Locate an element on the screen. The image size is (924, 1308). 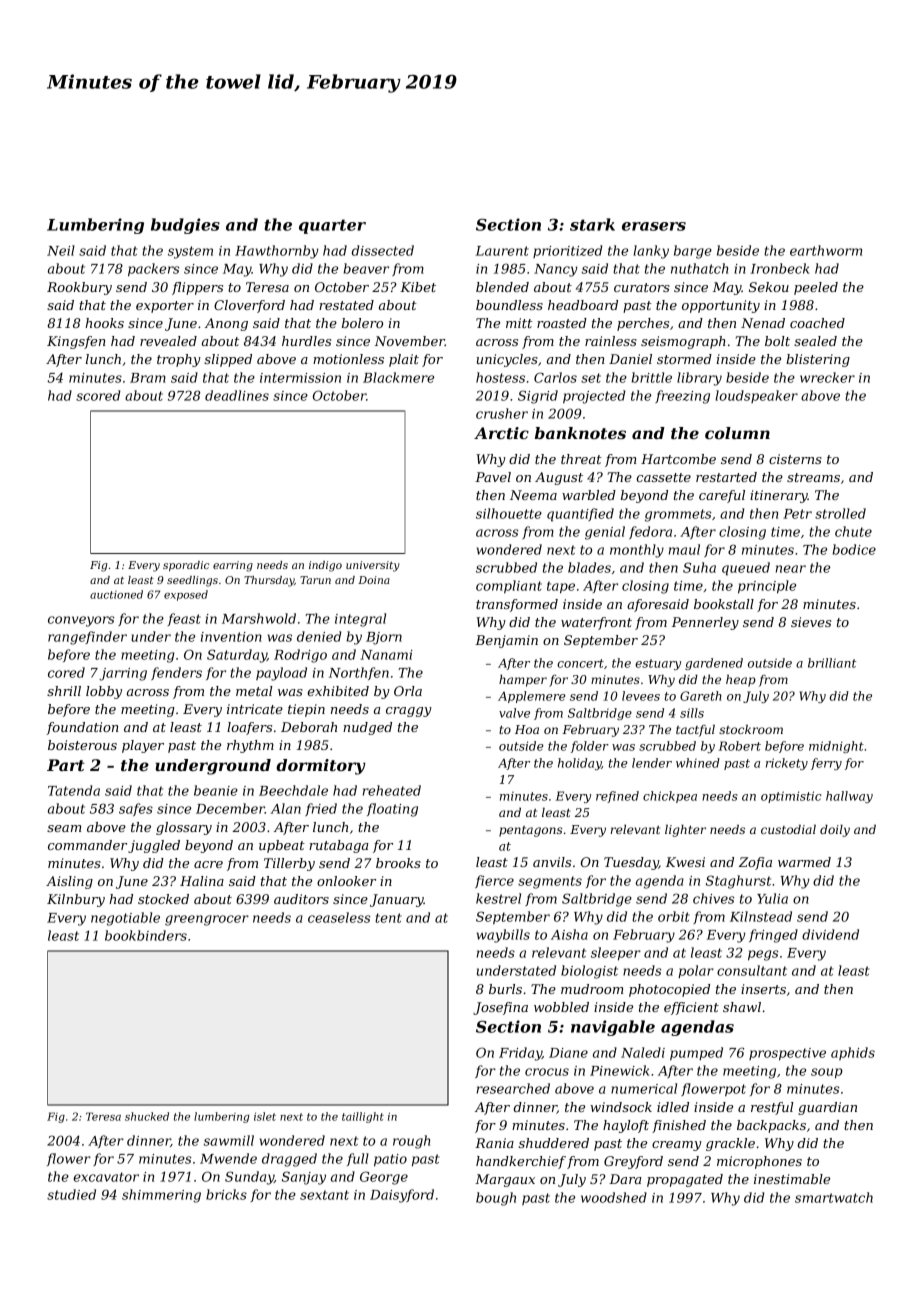
woodshed is located at coordinates (614, 1197).
